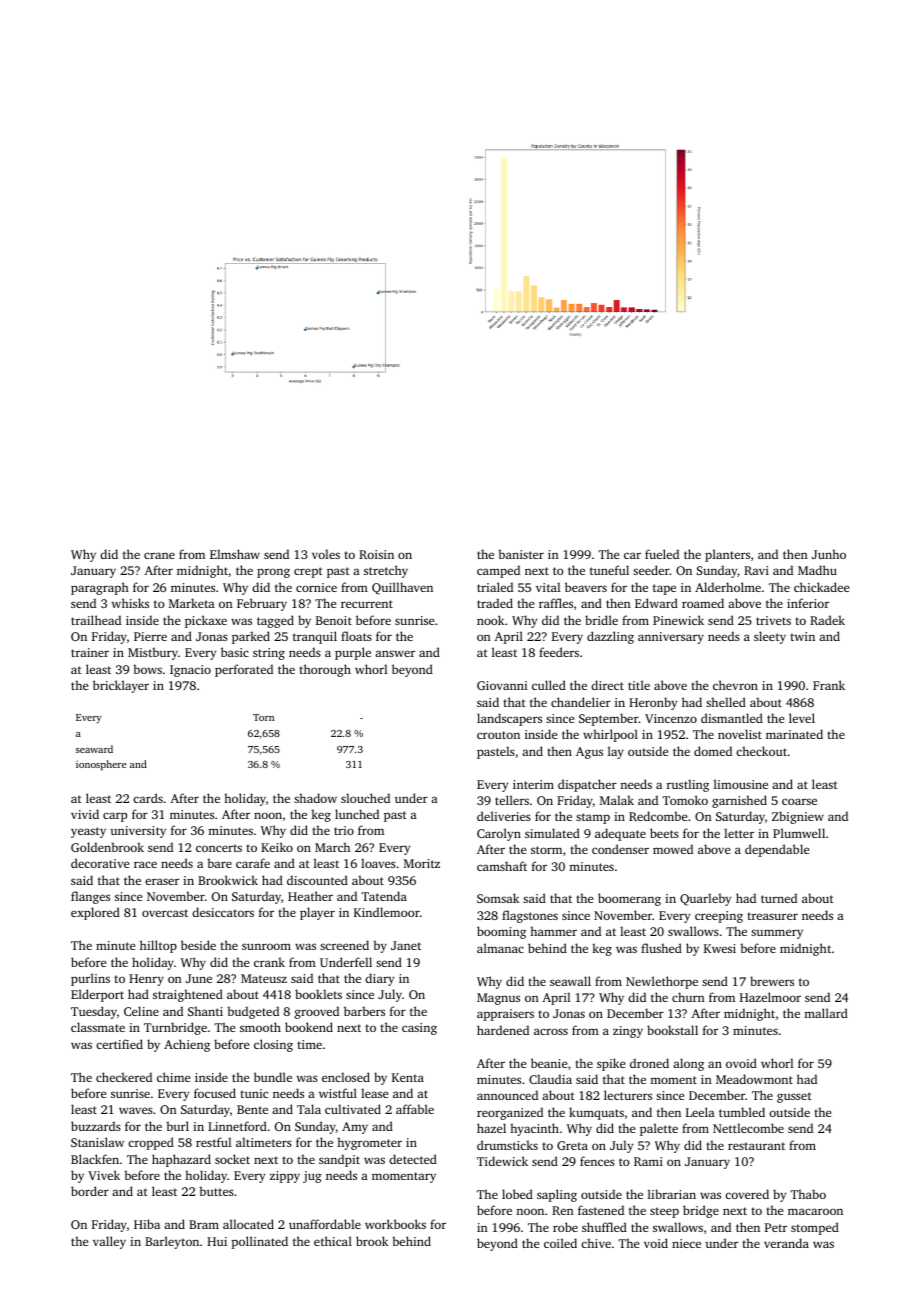  What do you see at coordinates (109, 1242) in the document?
I see `valley` at bounding box center [109, 1242].
